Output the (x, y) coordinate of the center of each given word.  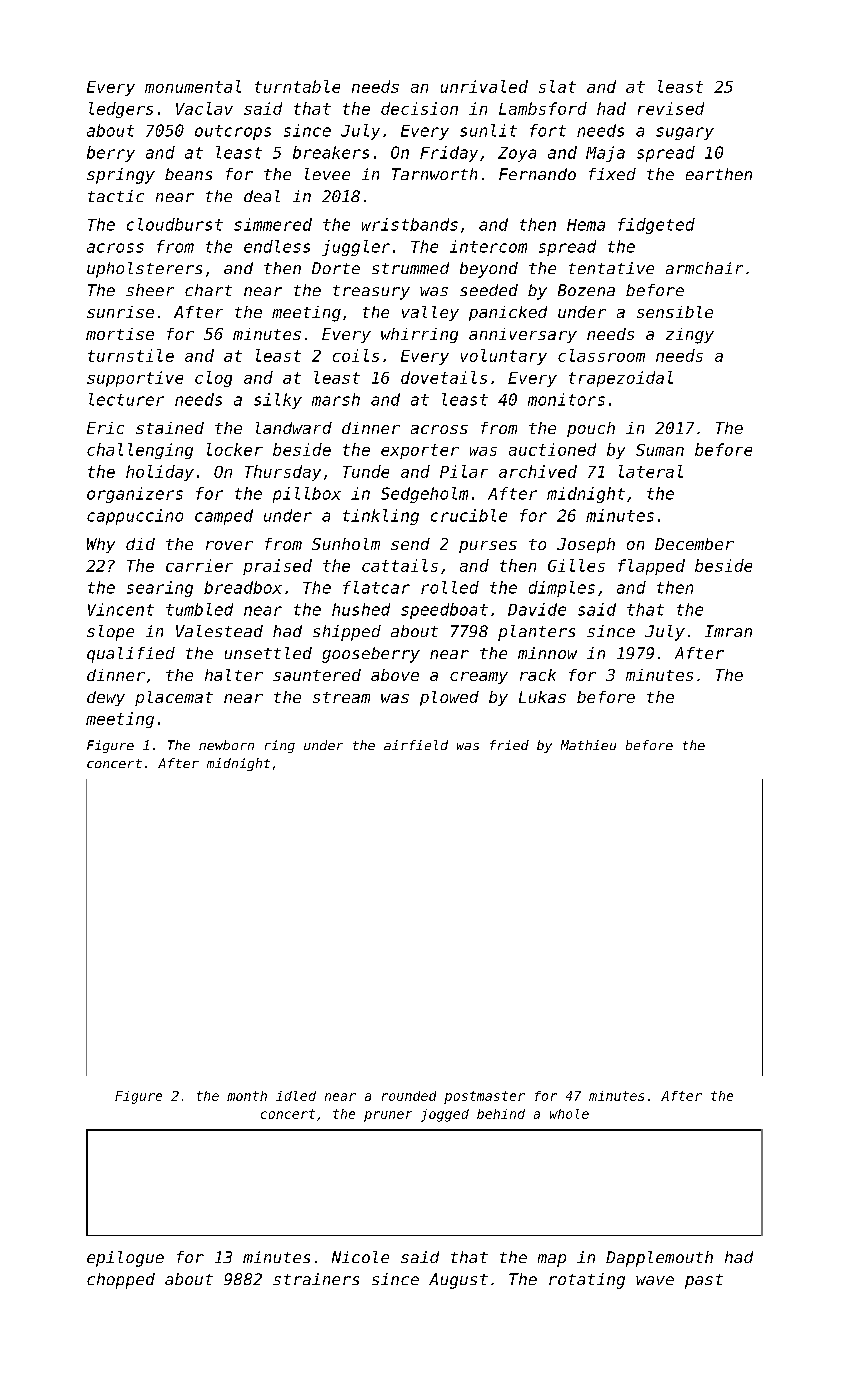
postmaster (484, 1097)
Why (101, 545)
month (247, 1096)
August (458, 1281)
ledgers (121, 110)
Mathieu (588, 745)
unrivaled (484, 86)
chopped (121, 1281)
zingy (690, 336)
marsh (336, 399)
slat (557, 86)
